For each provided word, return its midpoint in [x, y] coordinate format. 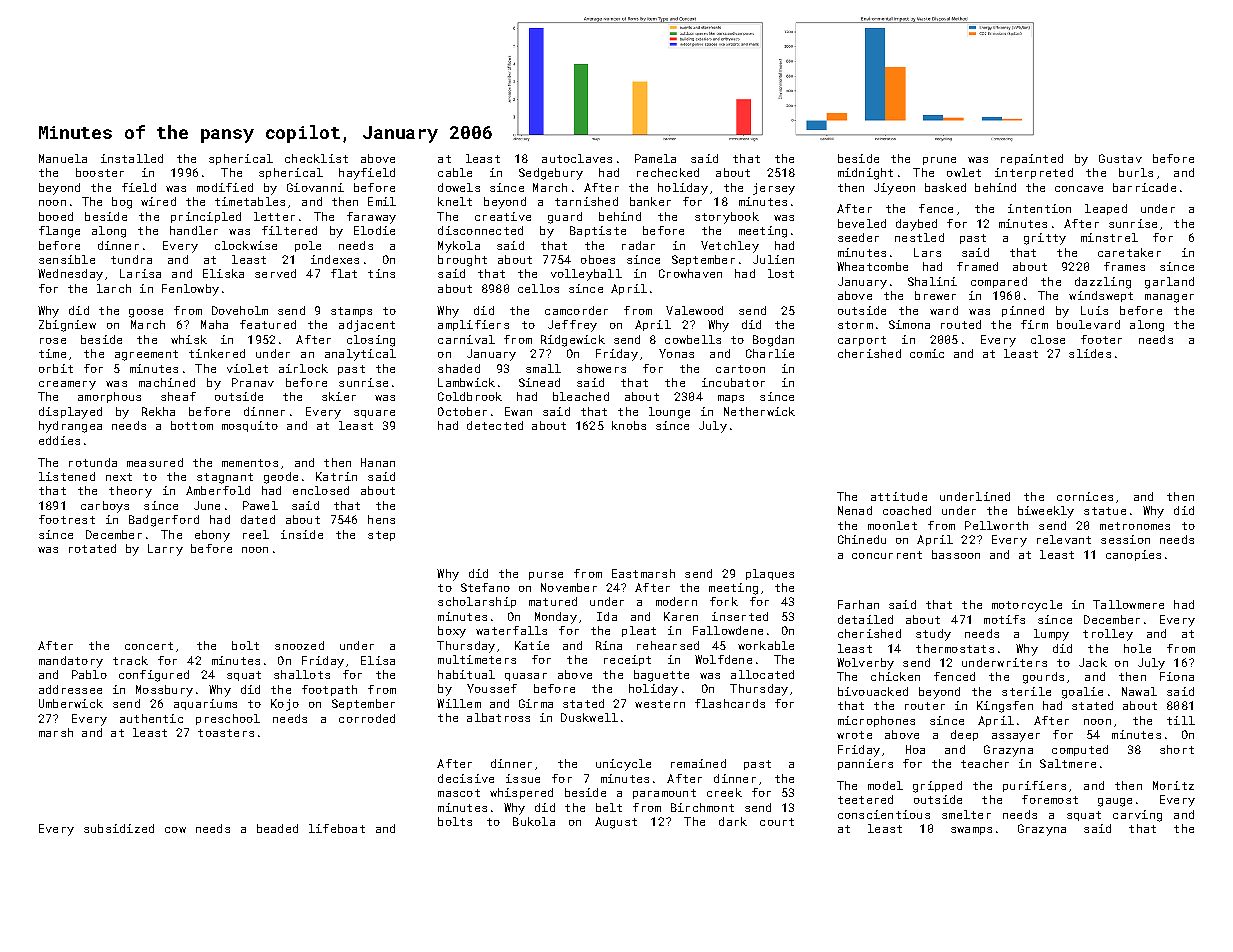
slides [1090, 353]
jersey [774, 189]
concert [149, 646]
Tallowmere [1128, 604]
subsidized [119, 828]
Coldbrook [470, 396]
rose [53, 341]
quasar [526, 677]
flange [59, 232]
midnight [865, 174]
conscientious [884, 814]
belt [609, 807]
